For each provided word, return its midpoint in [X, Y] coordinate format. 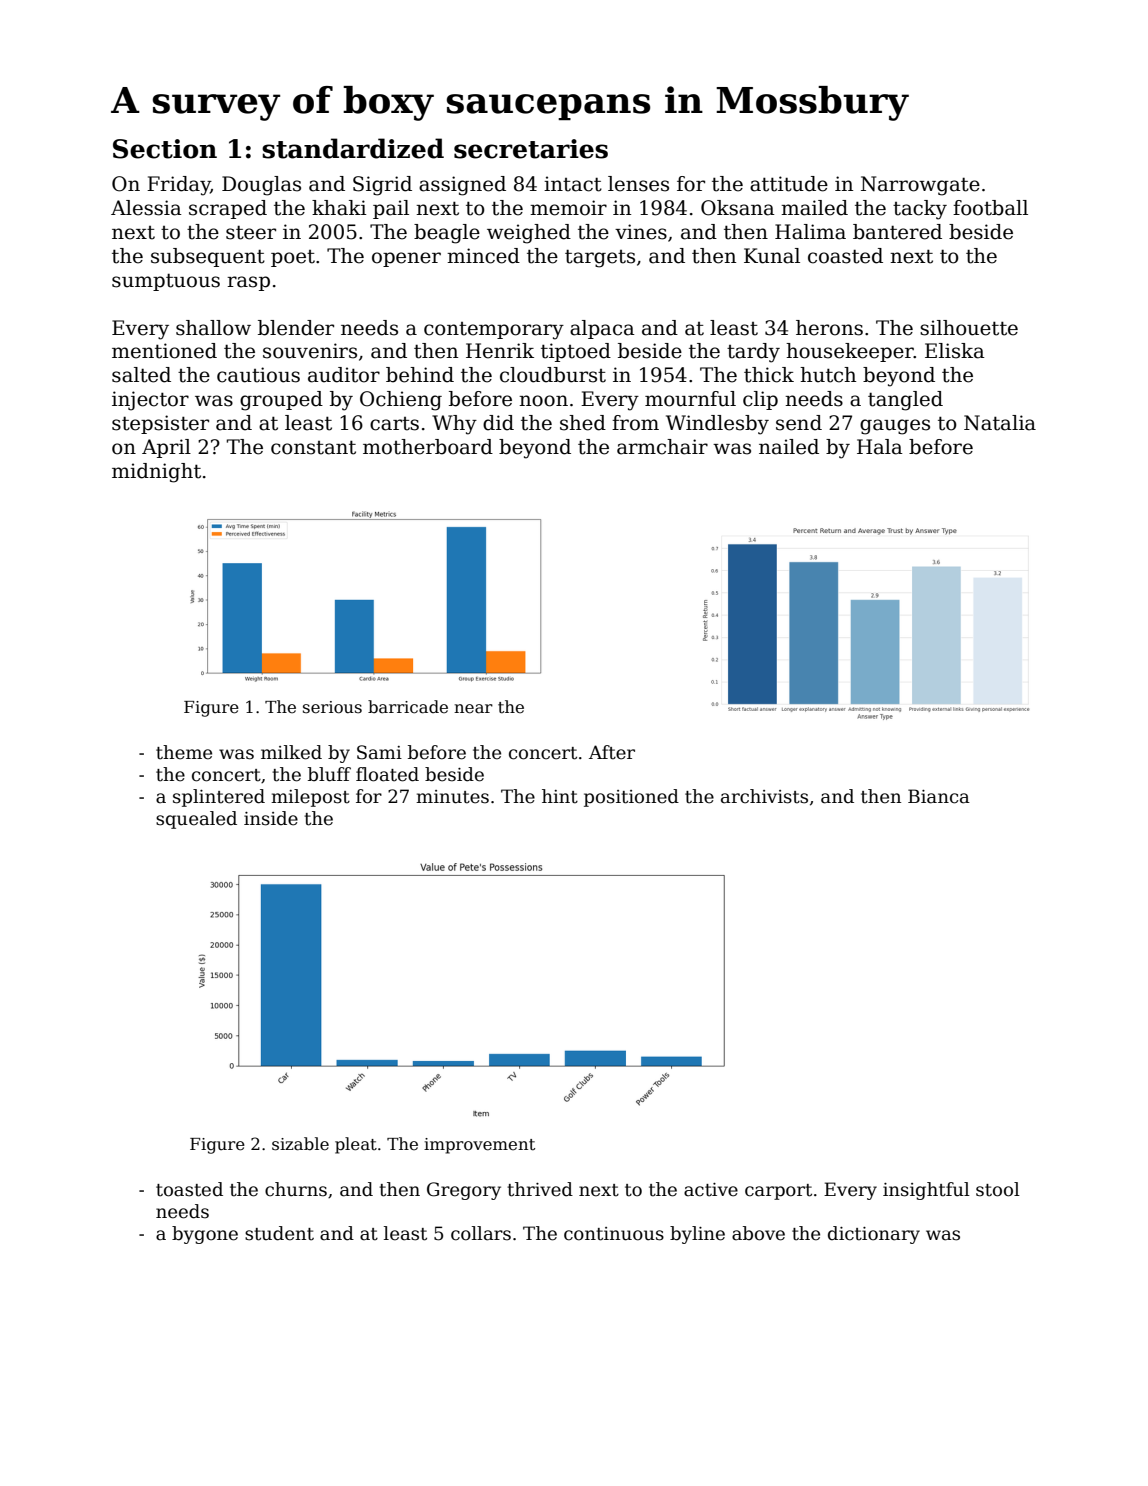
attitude [789, 184]
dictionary [874, 1235]
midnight [156, 473]
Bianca [939, 796]
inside [271, 818]
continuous [614, 1234]
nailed [789, 447]
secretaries [531, 149]
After [612, 752]
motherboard [428, 447]
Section [165, 149]
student [279, 1233]
